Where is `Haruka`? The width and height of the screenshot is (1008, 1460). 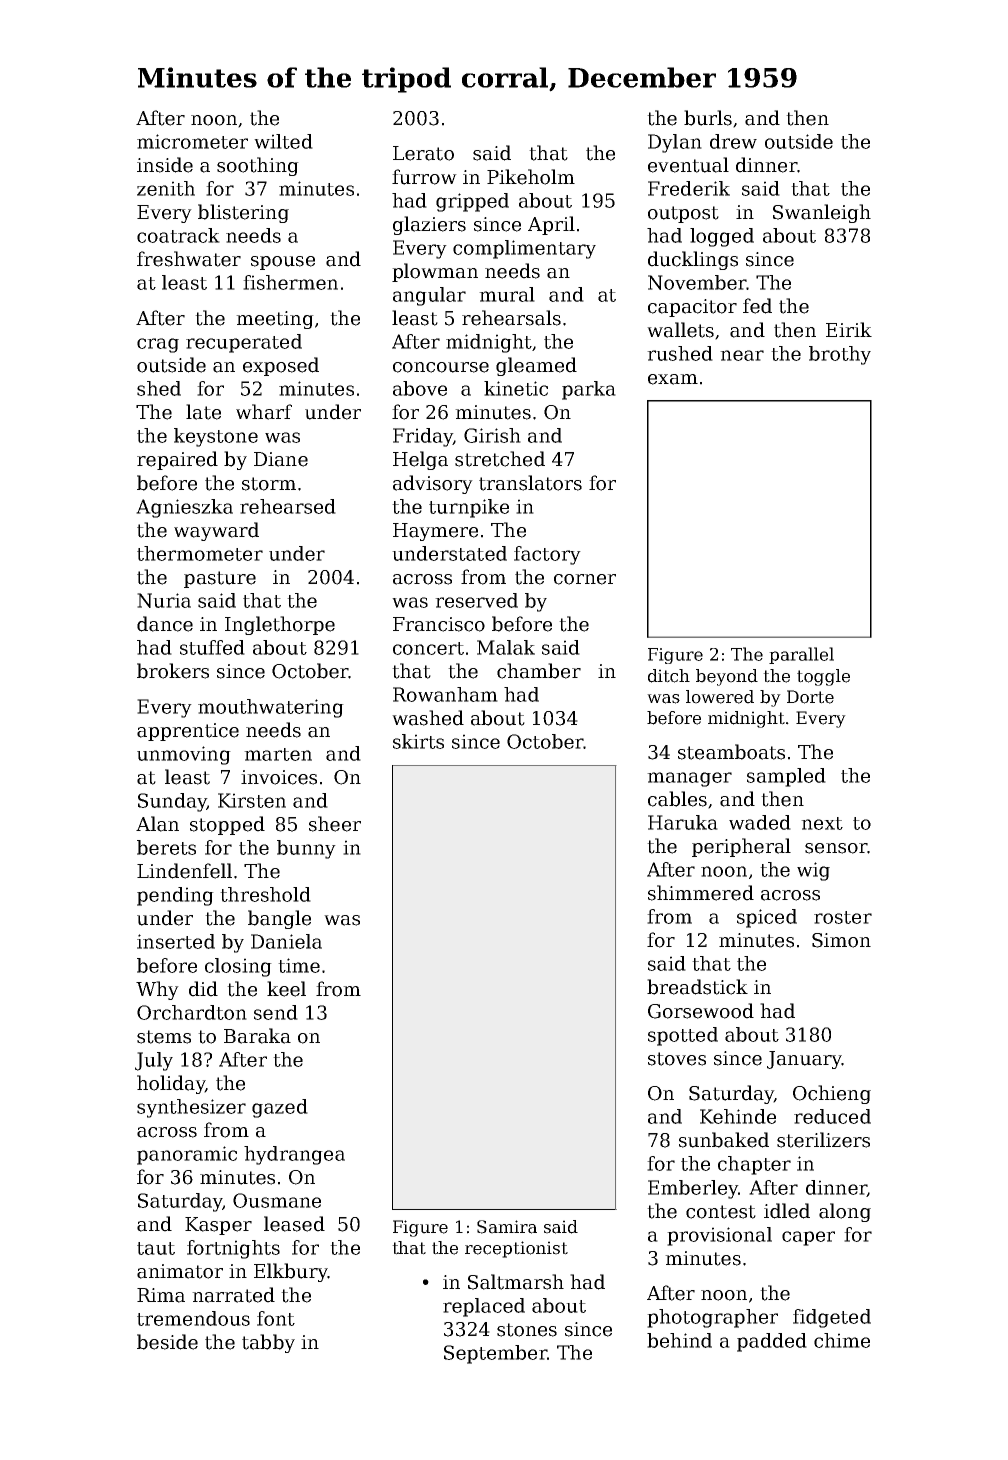 Haruka is located at coordinates (683, 822).
